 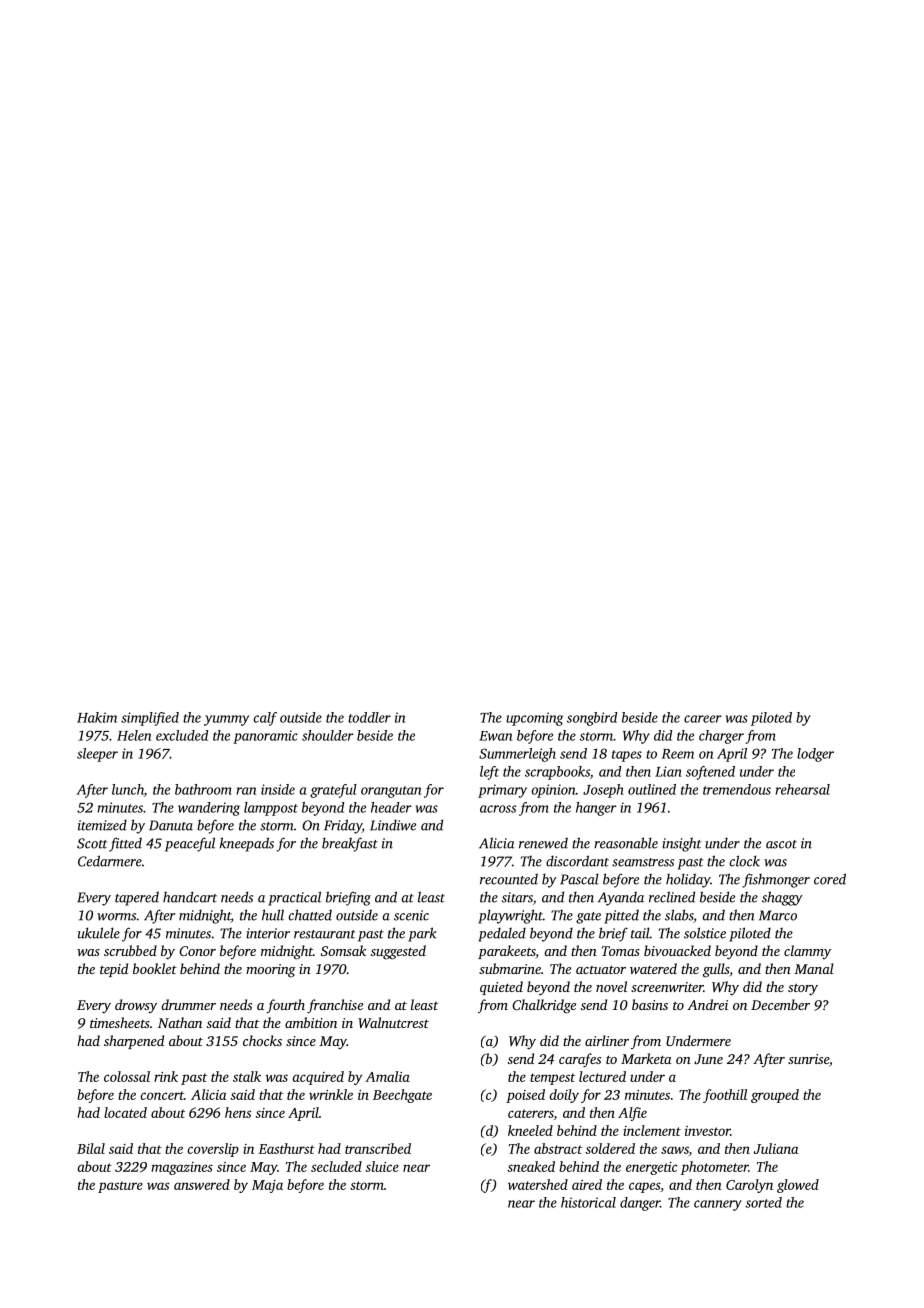 What do you see at coordinates (268, 933) in the screenshot?
I see `interior` at bounding box center [268, 933].
